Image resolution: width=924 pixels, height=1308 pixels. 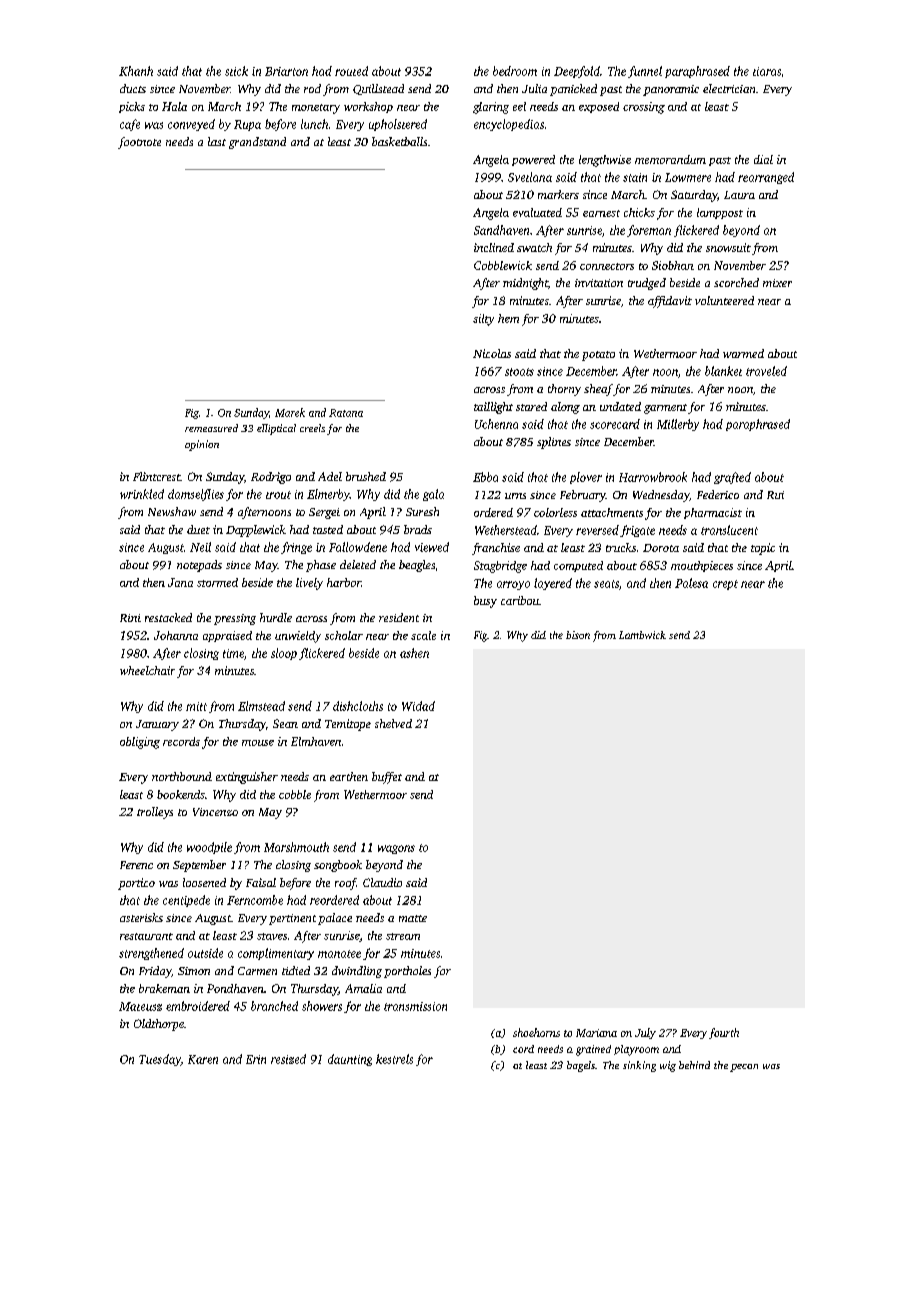 What do you see at coordinates (276, 617) in the screenshot?
I see `hurdle` at bounding box center [276, 617].
